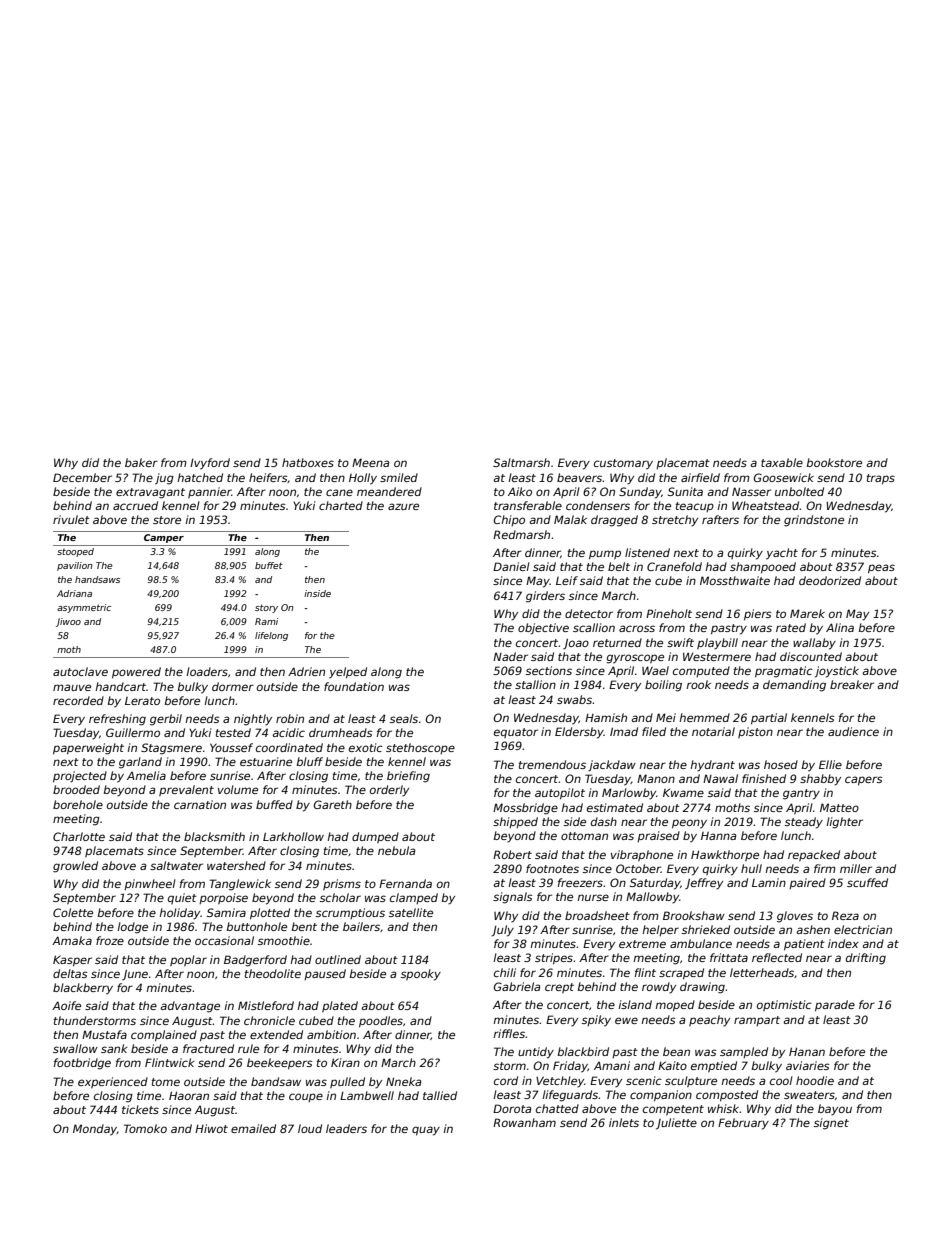 The height and width of the document is (1233, 952). What do you see at coordinates (615, 807) in the document?
I see `estimated` at bounding box center [615, 807].
